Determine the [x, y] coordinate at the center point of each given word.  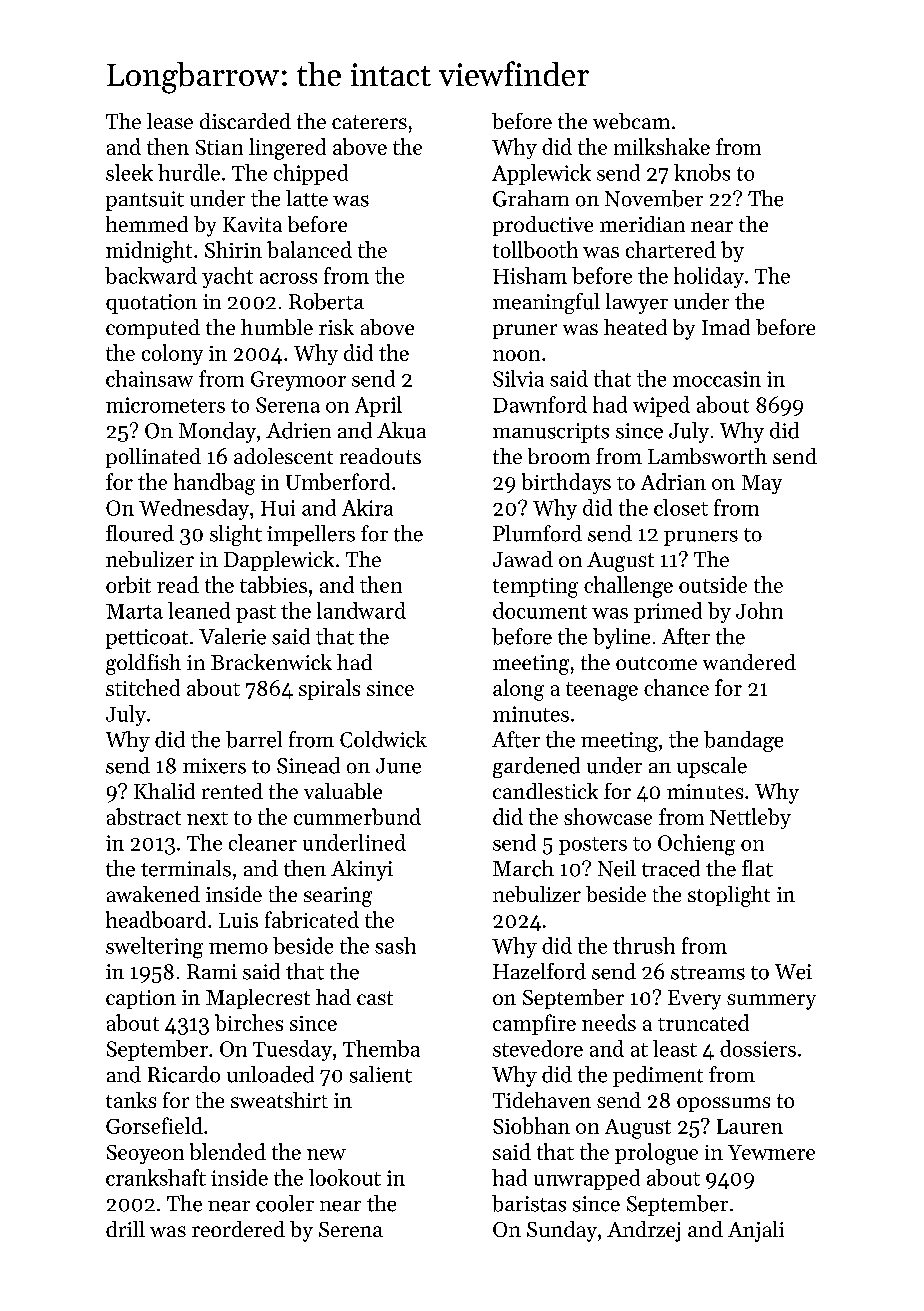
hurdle [189, 172]
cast [375, 998]
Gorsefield [154, 1125]
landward [361, 610]
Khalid [164, 791]
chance [676, 687]
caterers [369, 122]
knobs [702, 172]
